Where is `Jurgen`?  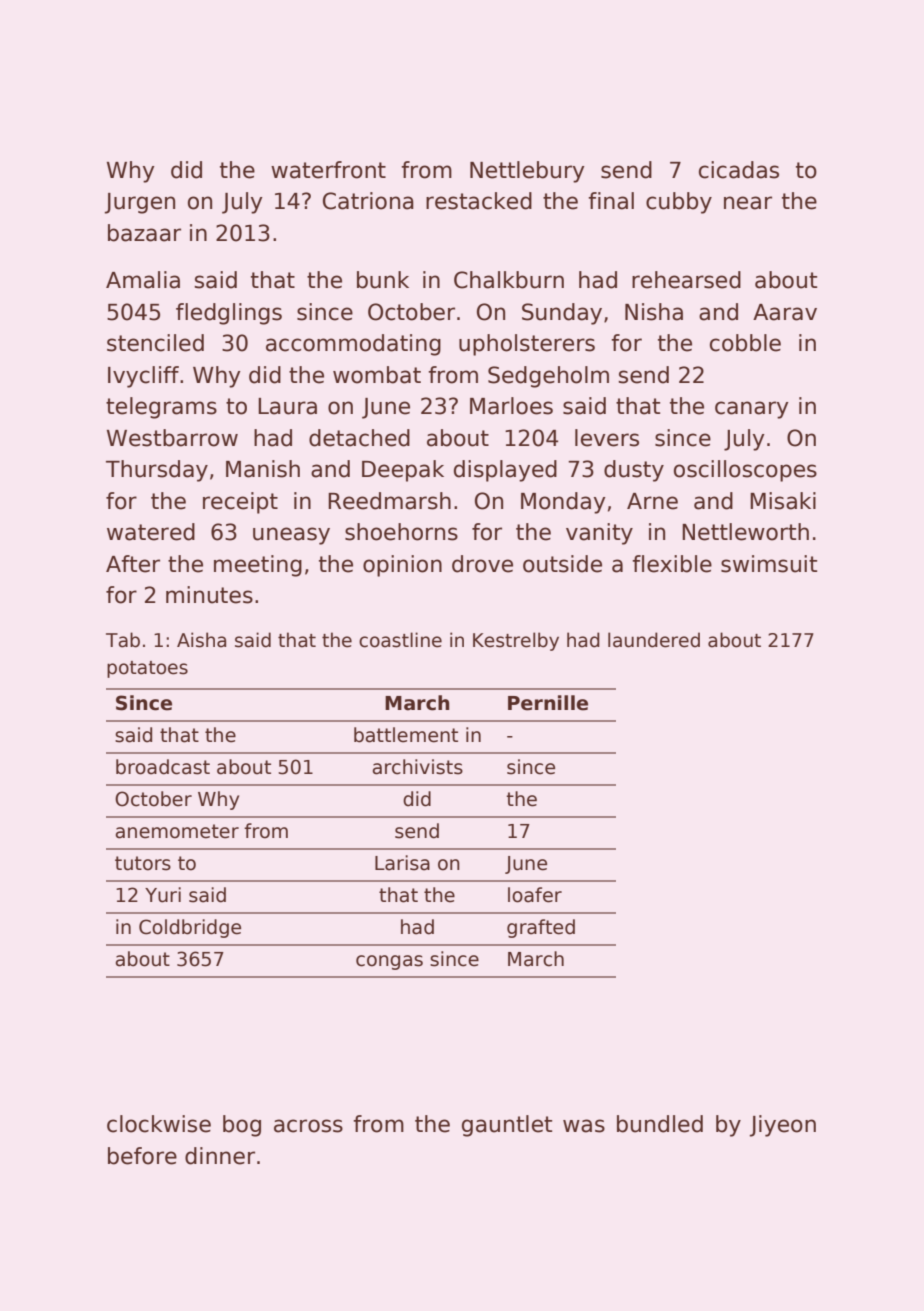 Jurgen is located at coordinates (140, 203).
